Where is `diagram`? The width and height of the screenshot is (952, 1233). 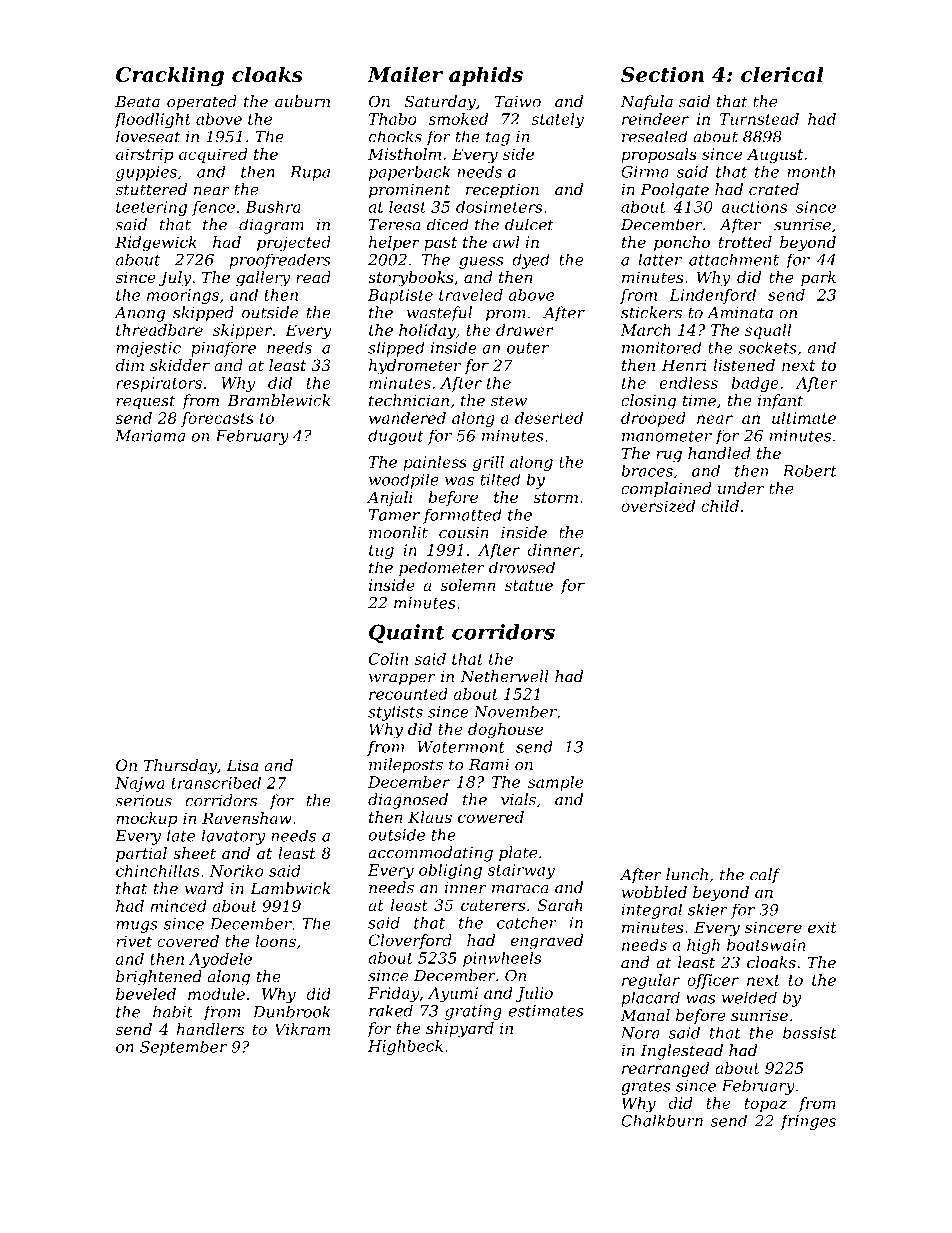
diagram is located at coordinates (271, 226).
